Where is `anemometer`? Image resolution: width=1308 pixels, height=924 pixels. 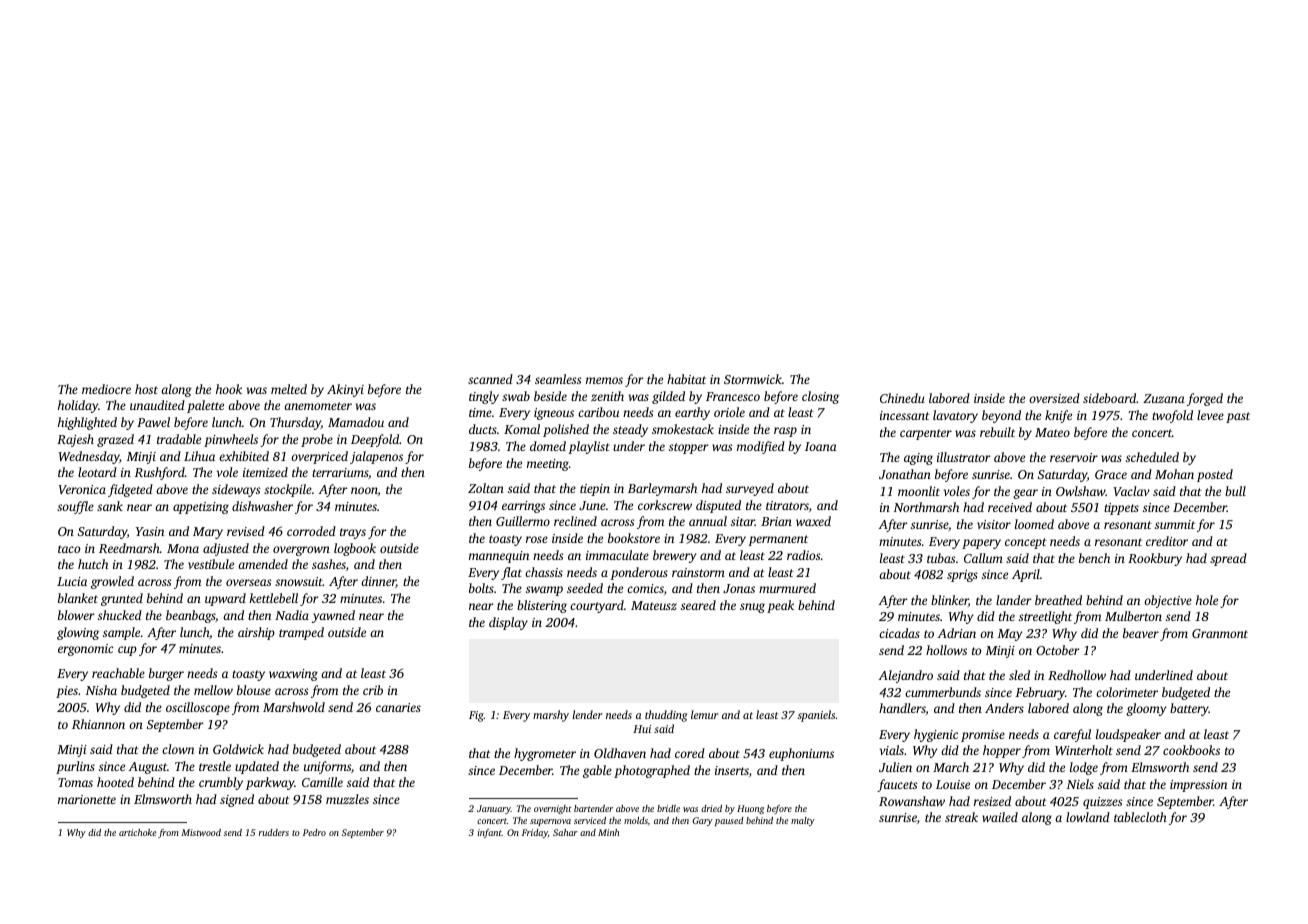 anemometer is located at coordinates (318, 406).
